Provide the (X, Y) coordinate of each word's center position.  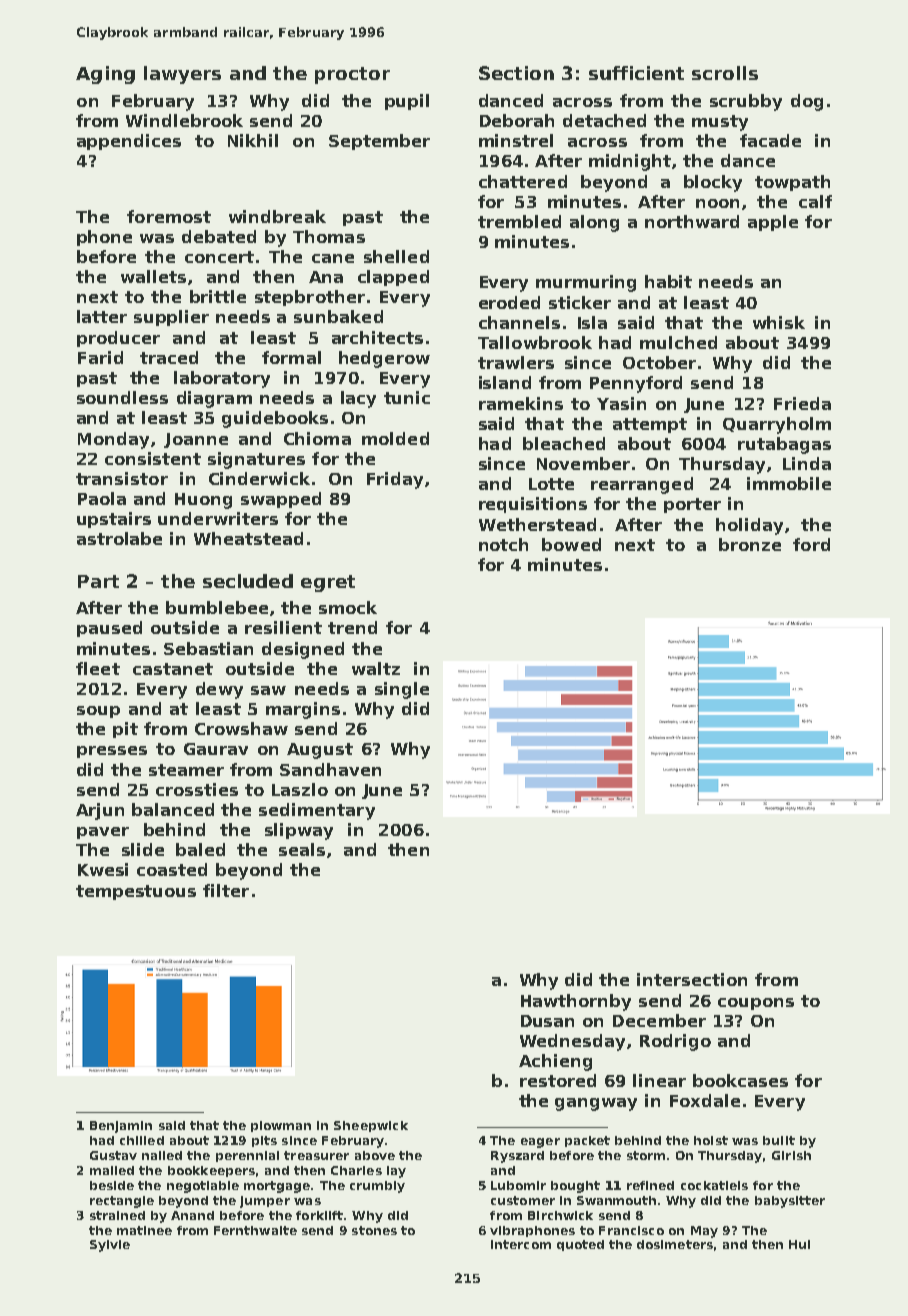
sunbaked (338, 316)
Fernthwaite (255, 1230)
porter (692, 505)
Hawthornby (576, 1002)
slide (143, 849)
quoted (580, 1245)
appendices (129, 142)
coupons (756, 1004)
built (779, 1140)
